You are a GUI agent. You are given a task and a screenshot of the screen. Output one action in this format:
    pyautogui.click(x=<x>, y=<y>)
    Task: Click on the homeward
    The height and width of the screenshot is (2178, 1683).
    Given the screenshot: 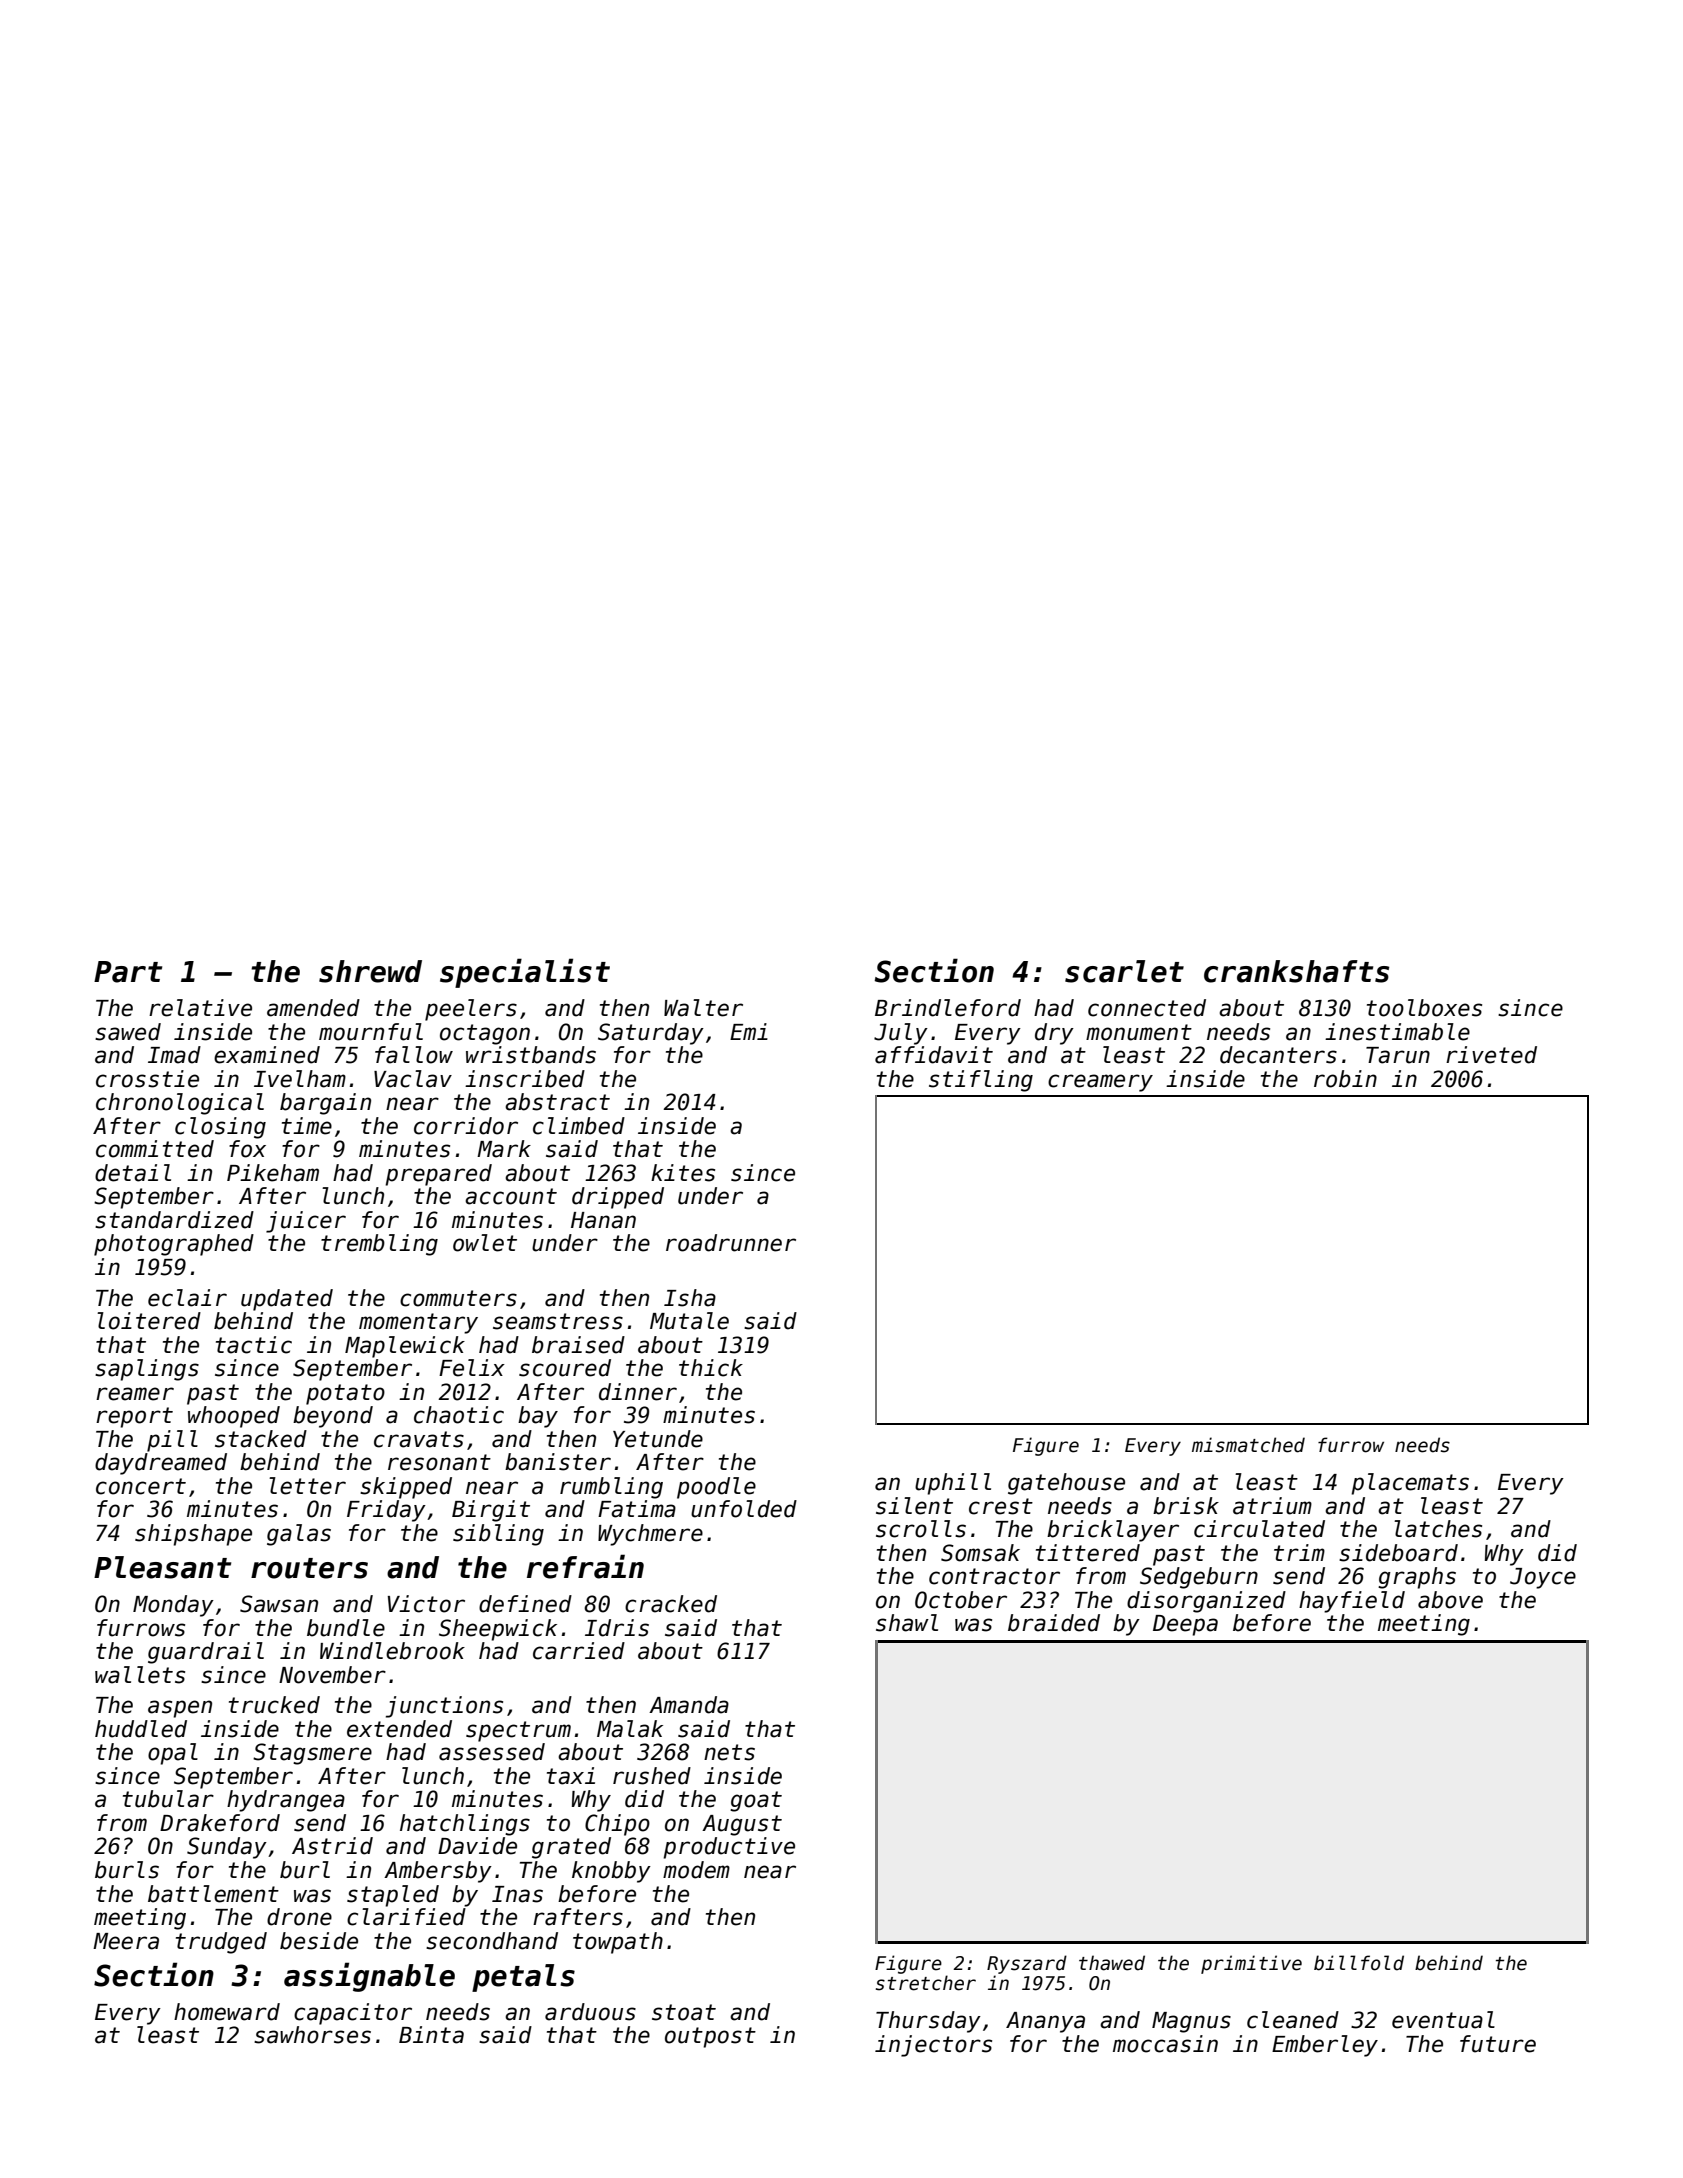 What is the action you would take?
    pyautogui.click(x=227, y=2012)
